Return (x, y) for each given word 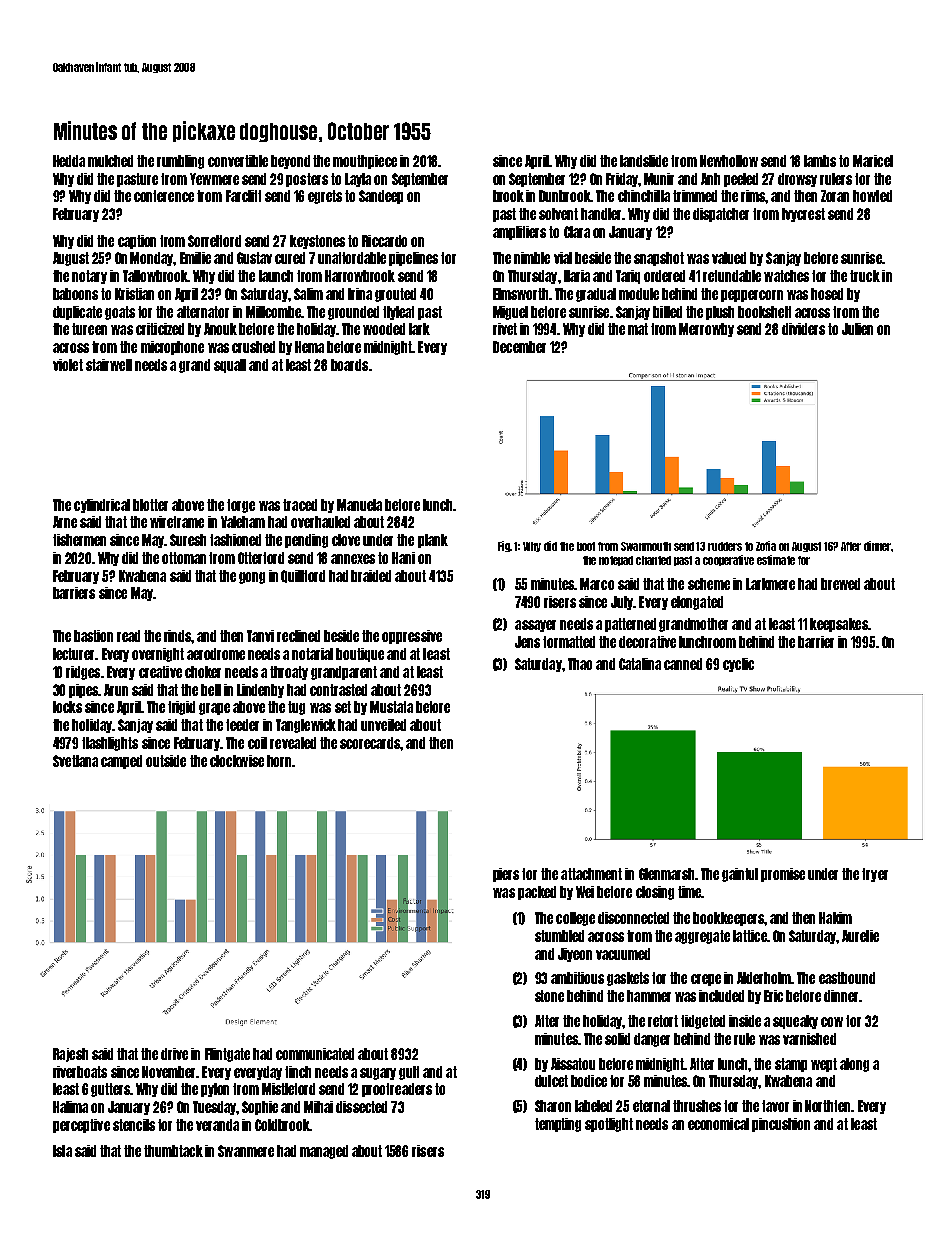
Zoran (835, 196)
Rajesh (70, 1055)
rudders (725, 546)
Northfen (827, 1106)
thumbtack (173, 1151)
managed (324, 1152)
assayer (535, 626)
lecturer (74, 654)
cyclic (738, 665)
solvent (558, 214)
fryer (875, 875)
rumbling (180, 162)
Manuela (359, 505)
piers (506, 875)
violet (68, 365)
